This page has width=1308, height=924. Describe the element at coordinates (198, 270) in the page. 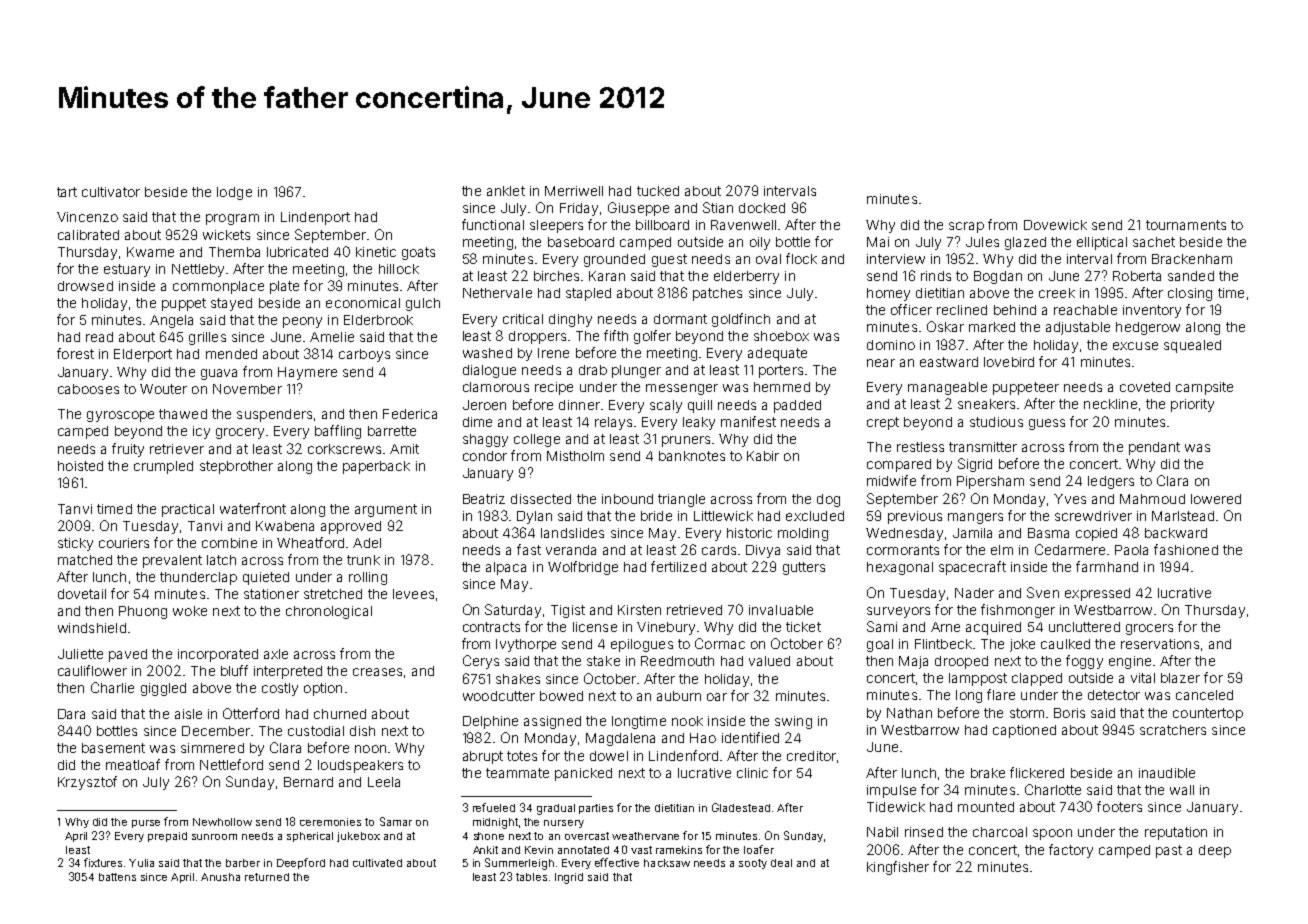

I see `Nettleby` at that location.
